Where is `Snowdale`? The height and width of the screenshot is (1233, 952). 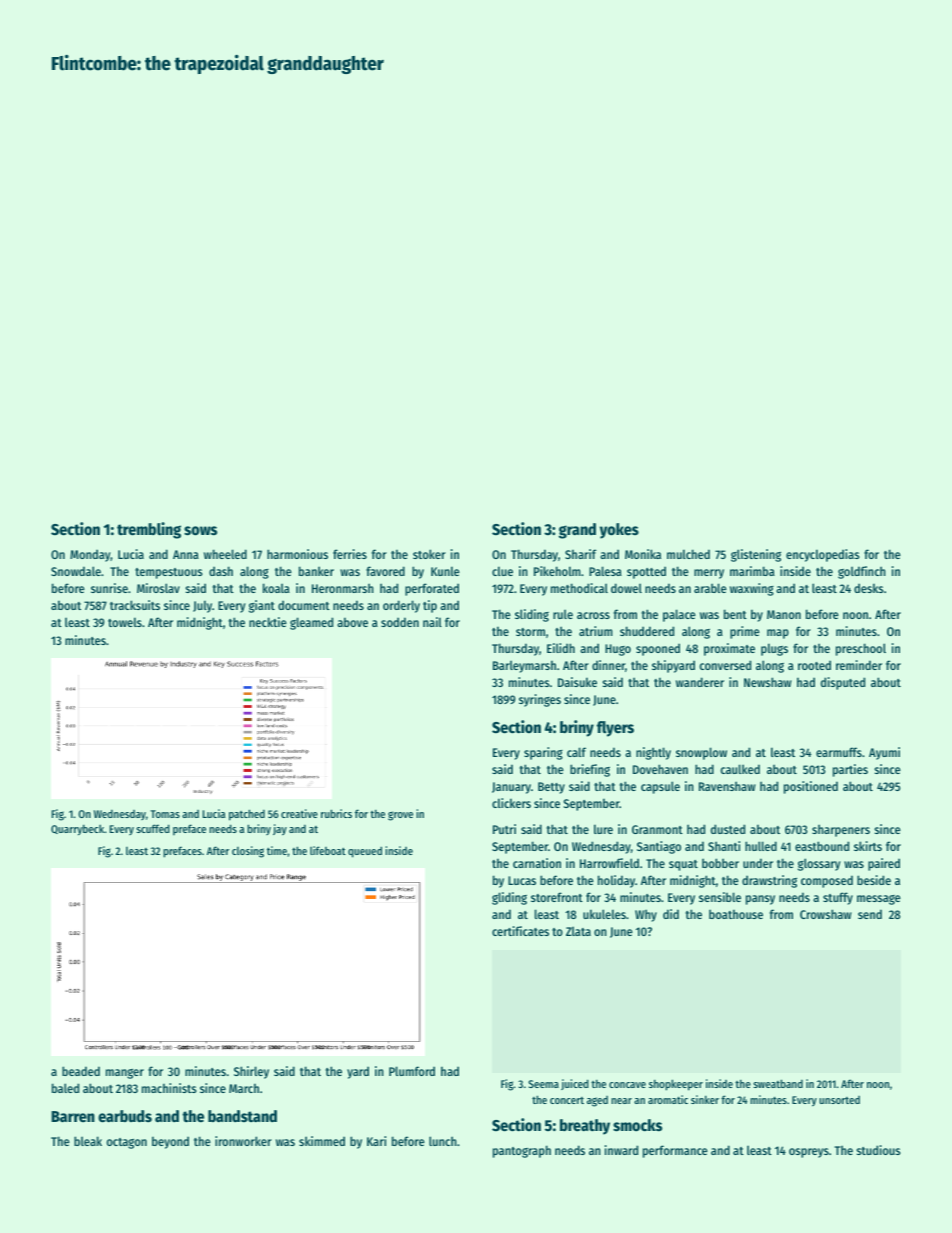 Snowdale is located at coordinates (76, 571).
